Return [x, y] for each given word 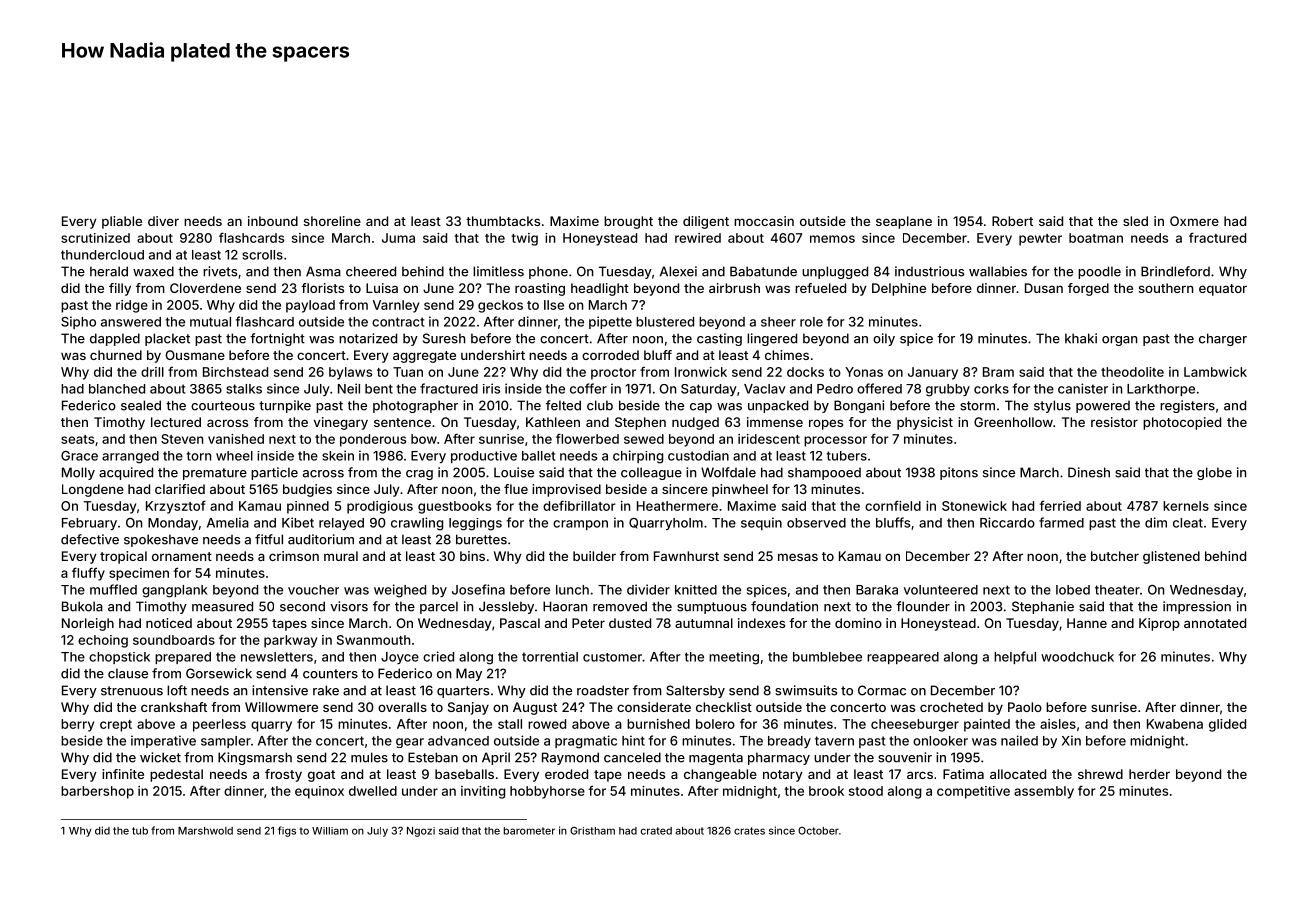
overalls [402, 707]
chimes [787, 355]
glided [1227, 725]
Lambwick [1215, 372]
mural [341, 556]
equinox [319, 792]
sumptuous [712, 608]
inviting [483, 792]
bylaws [350, 373]
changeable [720, 775]
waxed [153, 271]
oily [884, 339]
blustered [665, 322]
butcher [1115, 556]
